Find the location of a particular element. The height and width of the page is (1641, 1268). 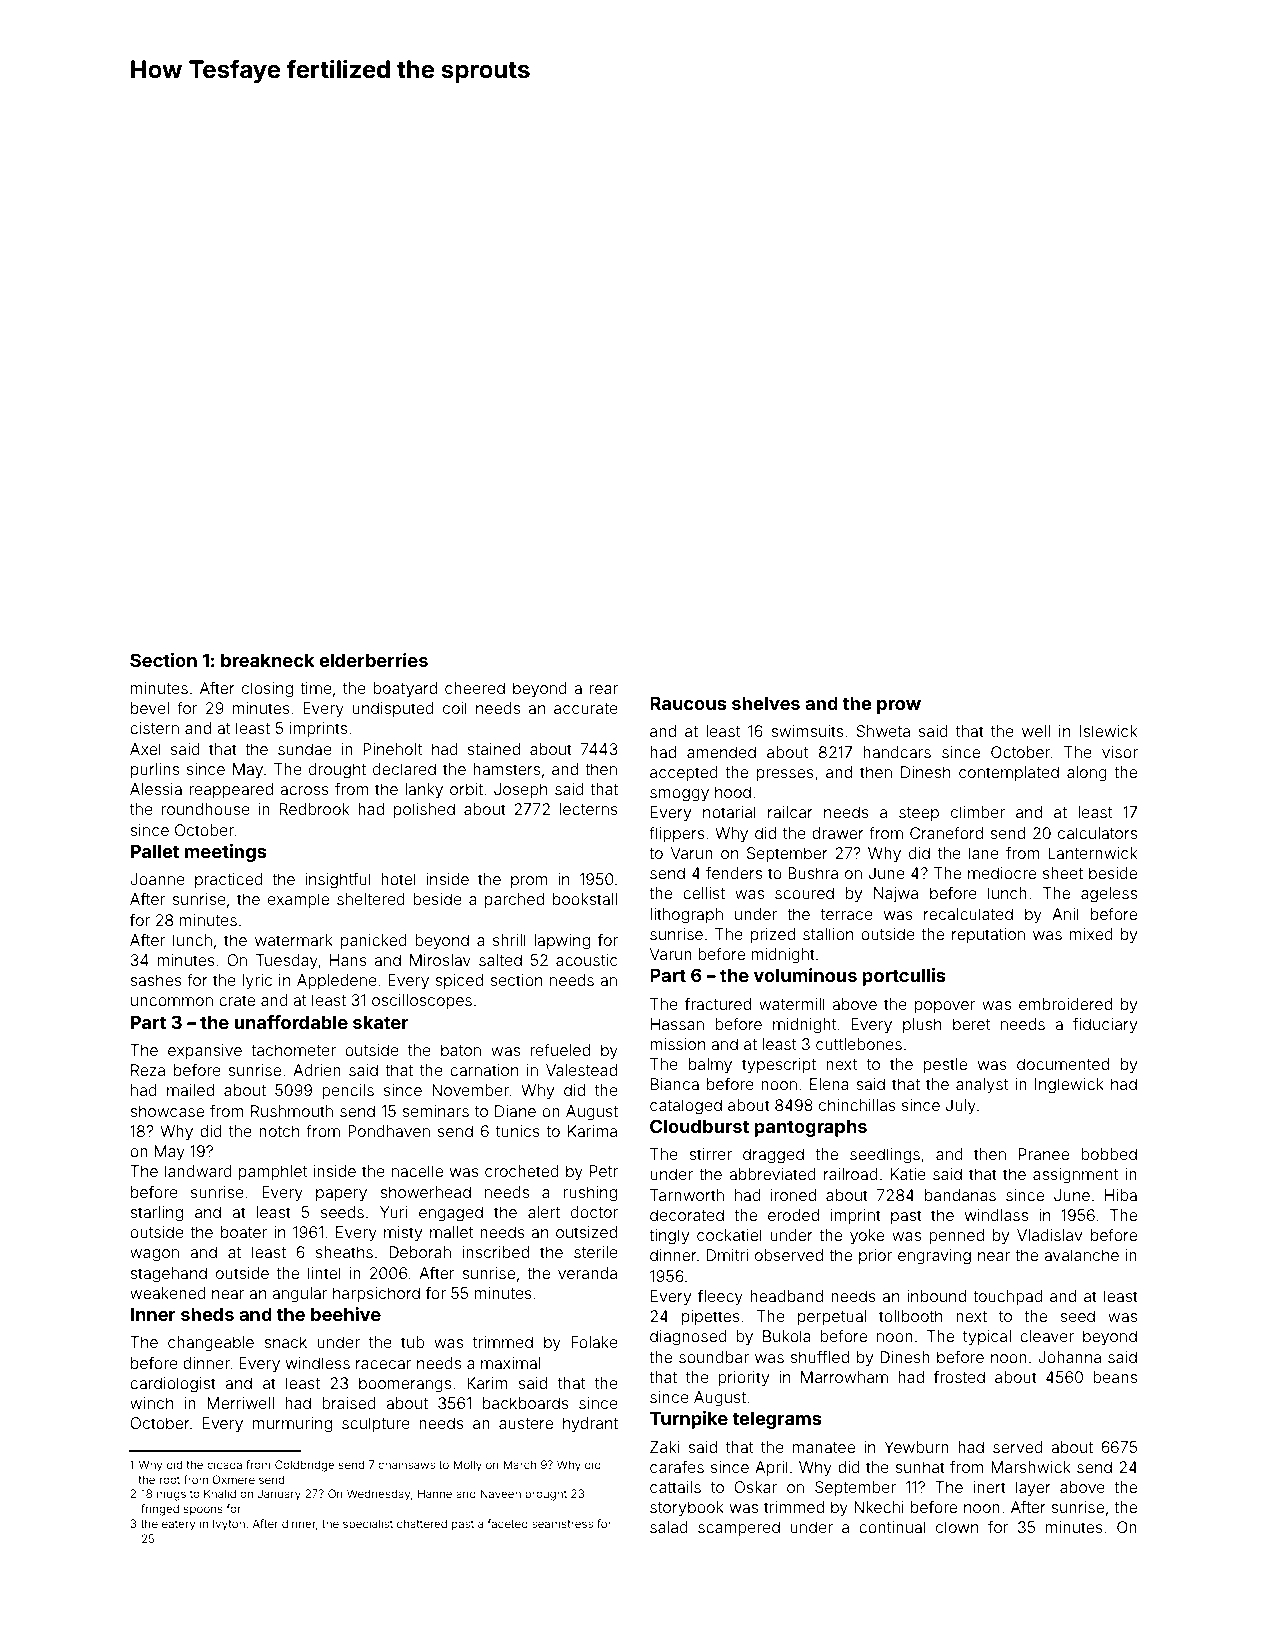

salad is located at coordinates (669, 1527).
